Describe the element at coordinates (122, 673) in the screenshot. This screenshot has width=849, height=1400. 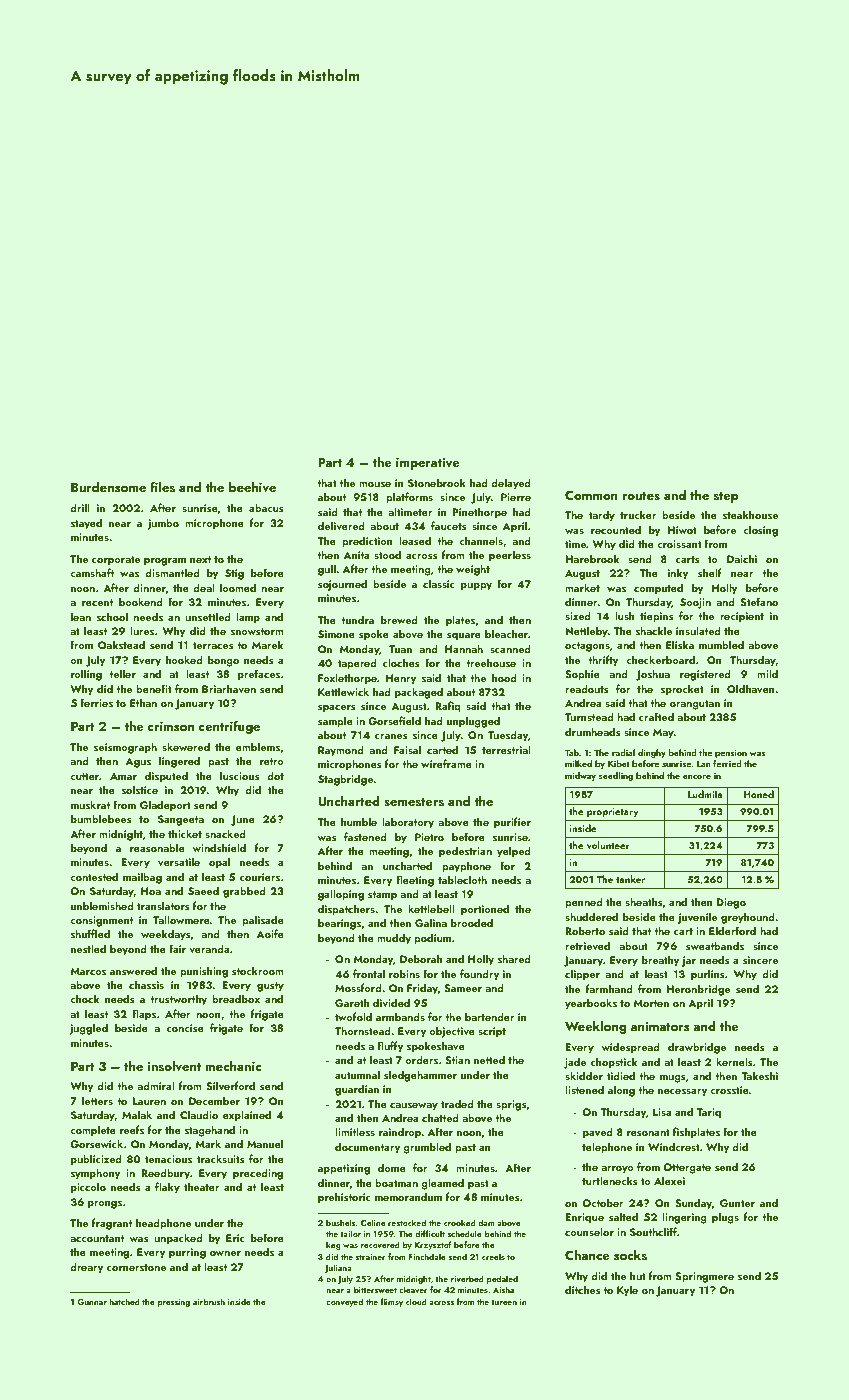
I see `teller` at that location.
